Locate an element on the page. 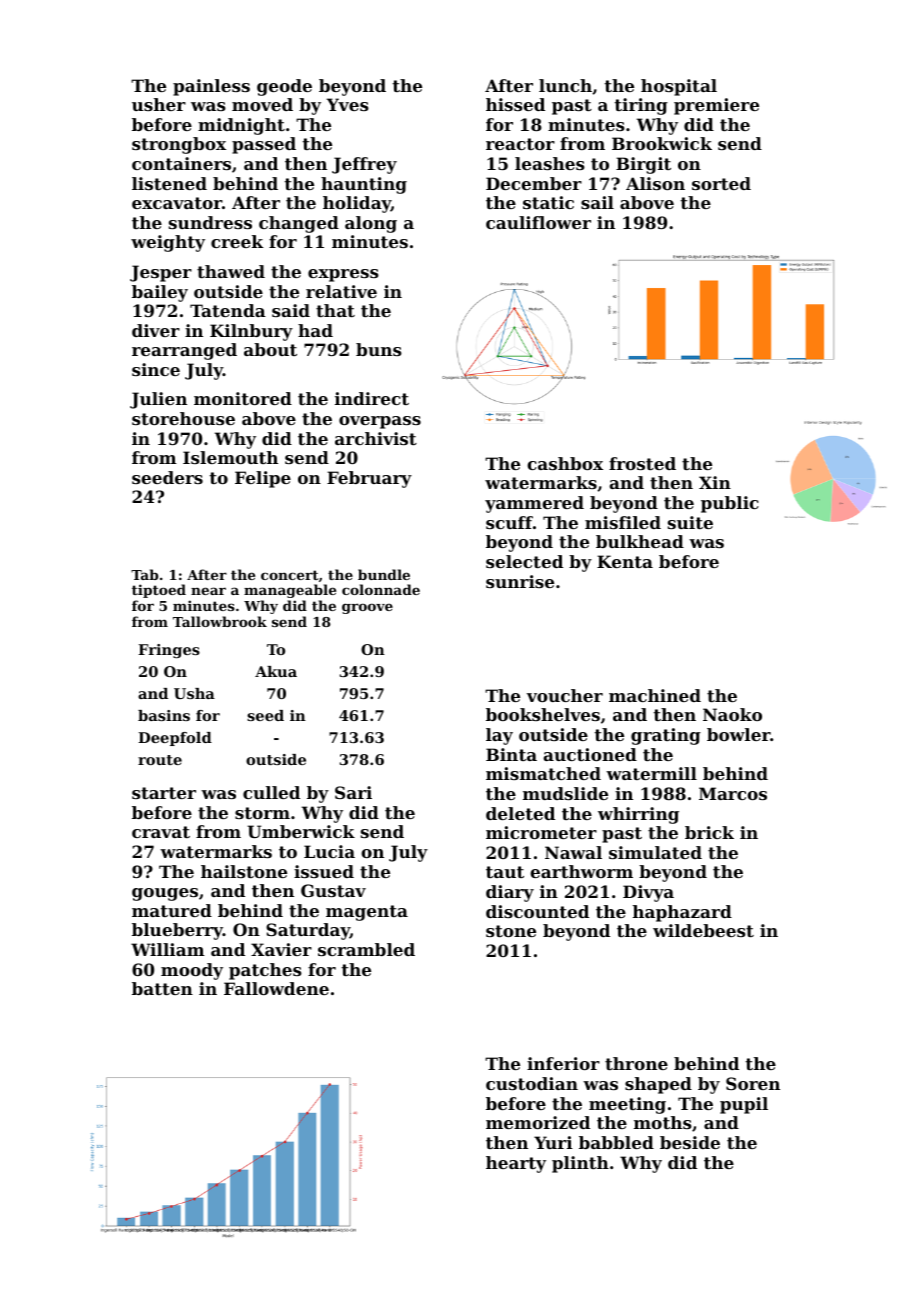 The width and height of the image is (915, 1299). babbled is located at coordinates (616, 1142).
